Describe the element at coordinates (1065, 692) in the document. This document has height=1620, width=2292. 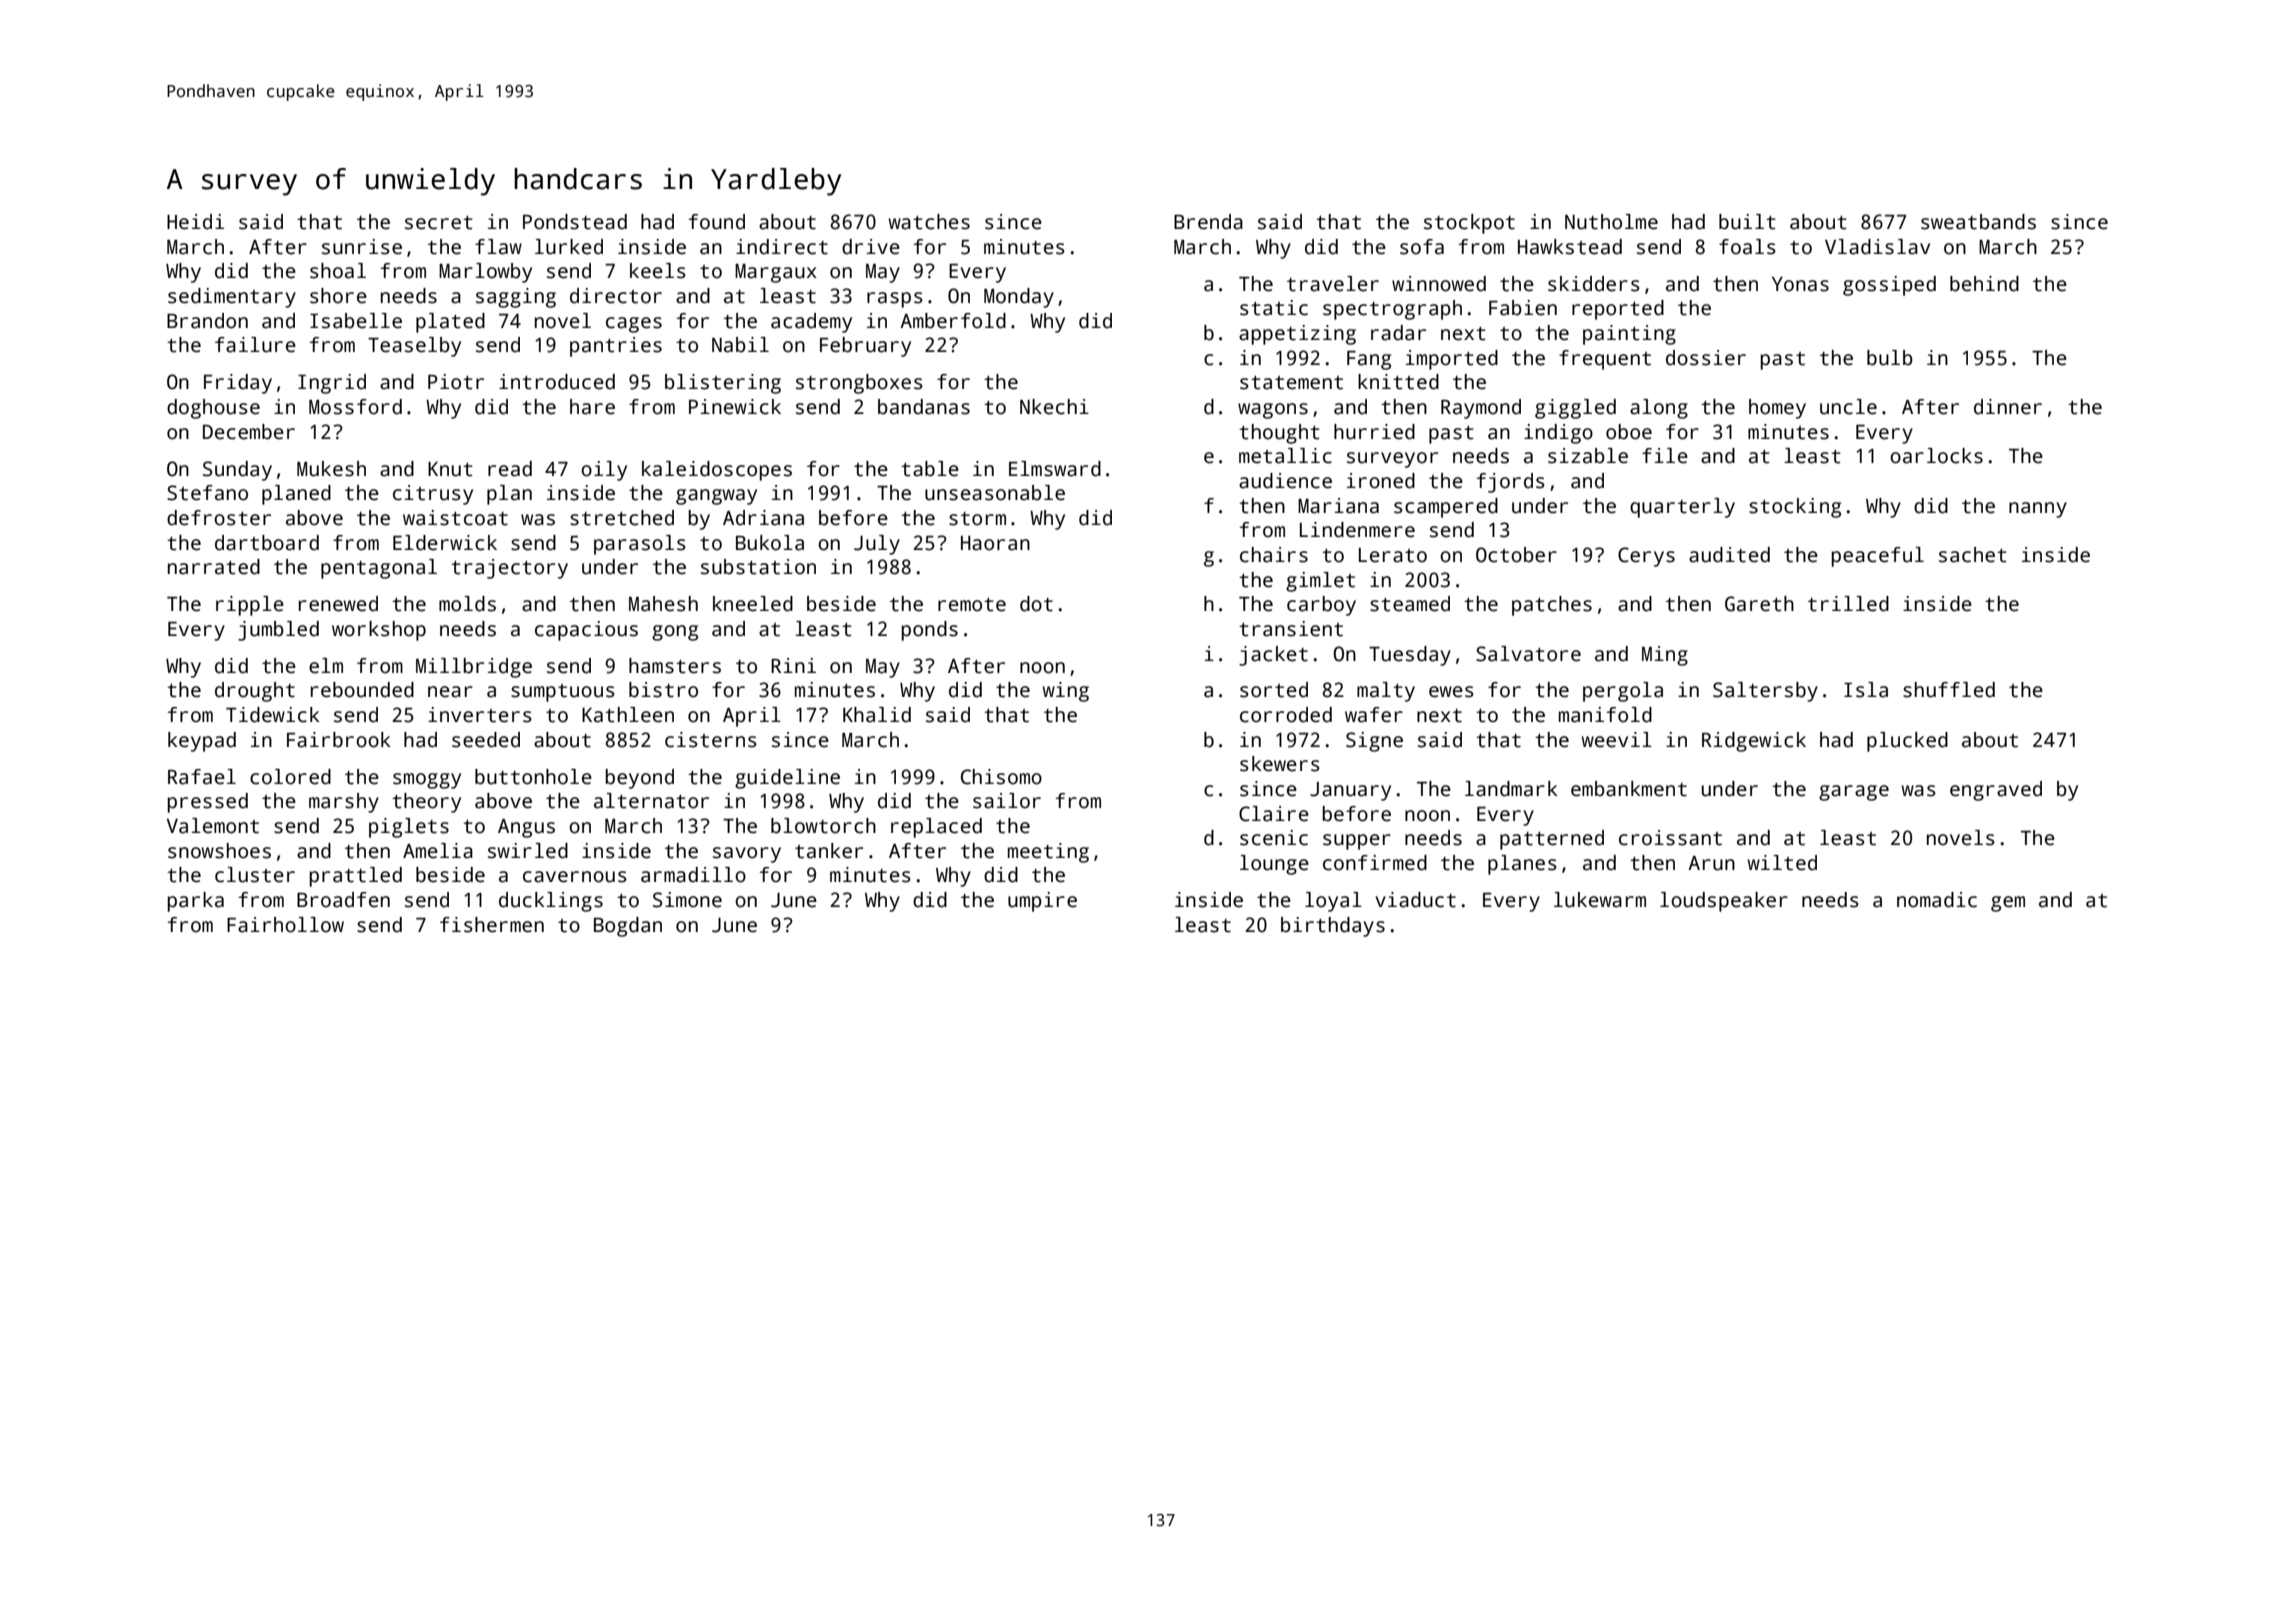
I see `wing` at that location.
